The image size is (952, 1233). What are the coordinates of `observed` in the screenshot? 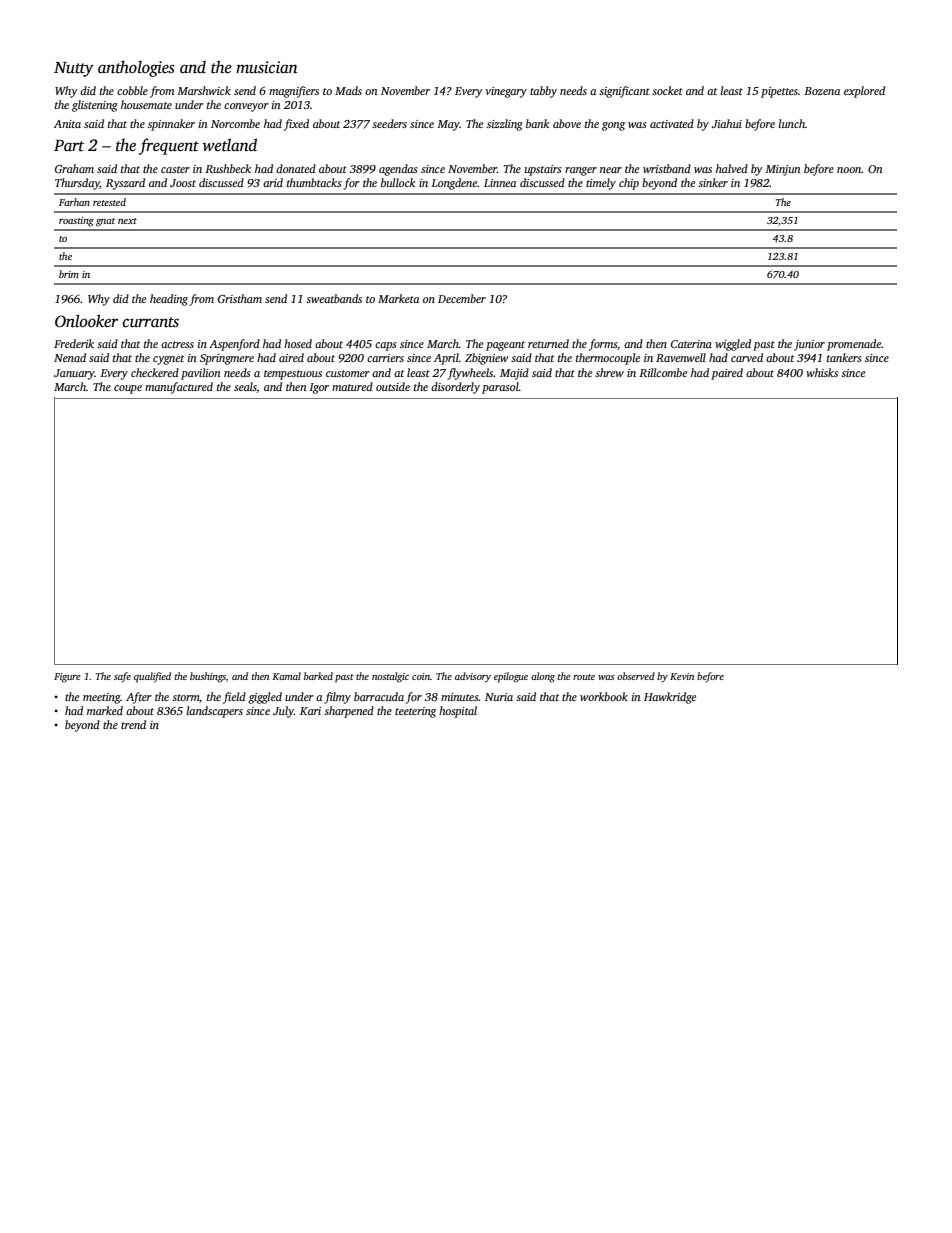 It's located at (636, 676).
